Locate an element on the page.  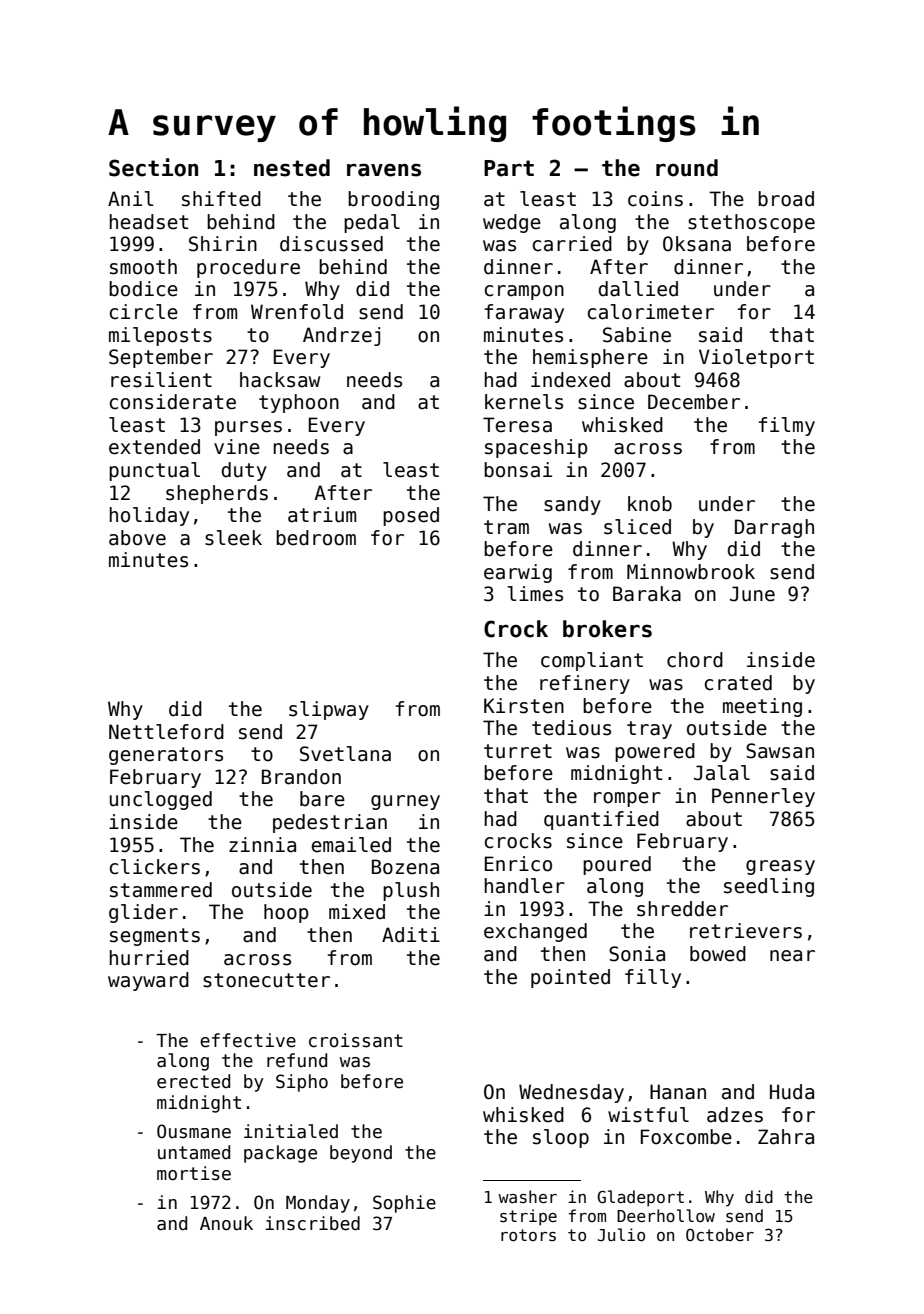
Part is located at coordinates (509, 168).
